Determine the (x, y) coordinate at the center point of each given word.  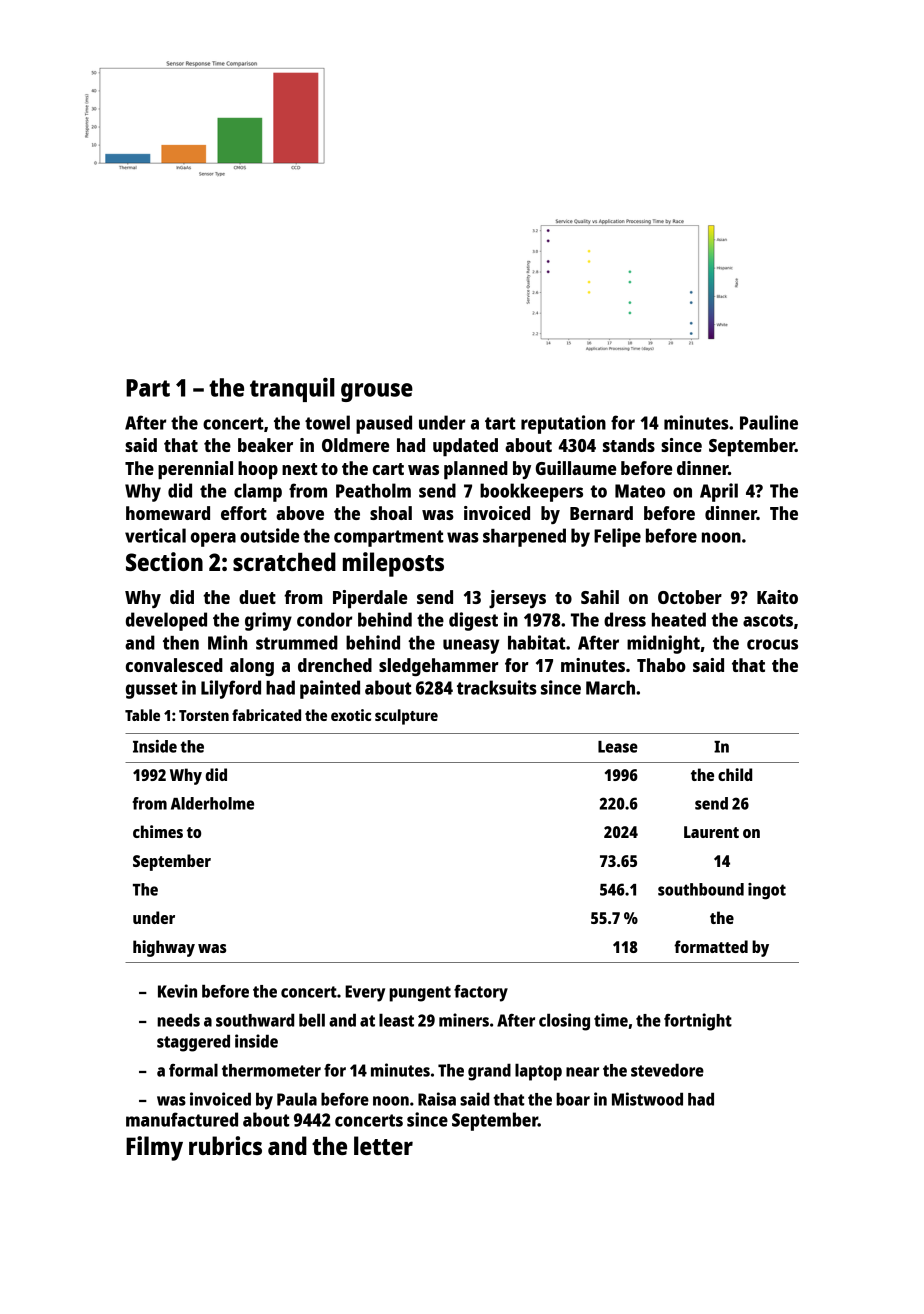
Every (365, 993)
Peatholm (373, 490)
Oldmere (355, 445)
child (735, 774)
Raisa (437, 1099)
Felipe (617, 537)
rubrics (225, 1145)
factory (481, 993)
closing (564, 1022)
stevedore (667, 1070)
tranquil (292, 389)
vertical (155, 535)
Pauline (769, 422)
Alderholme (212, 803)
